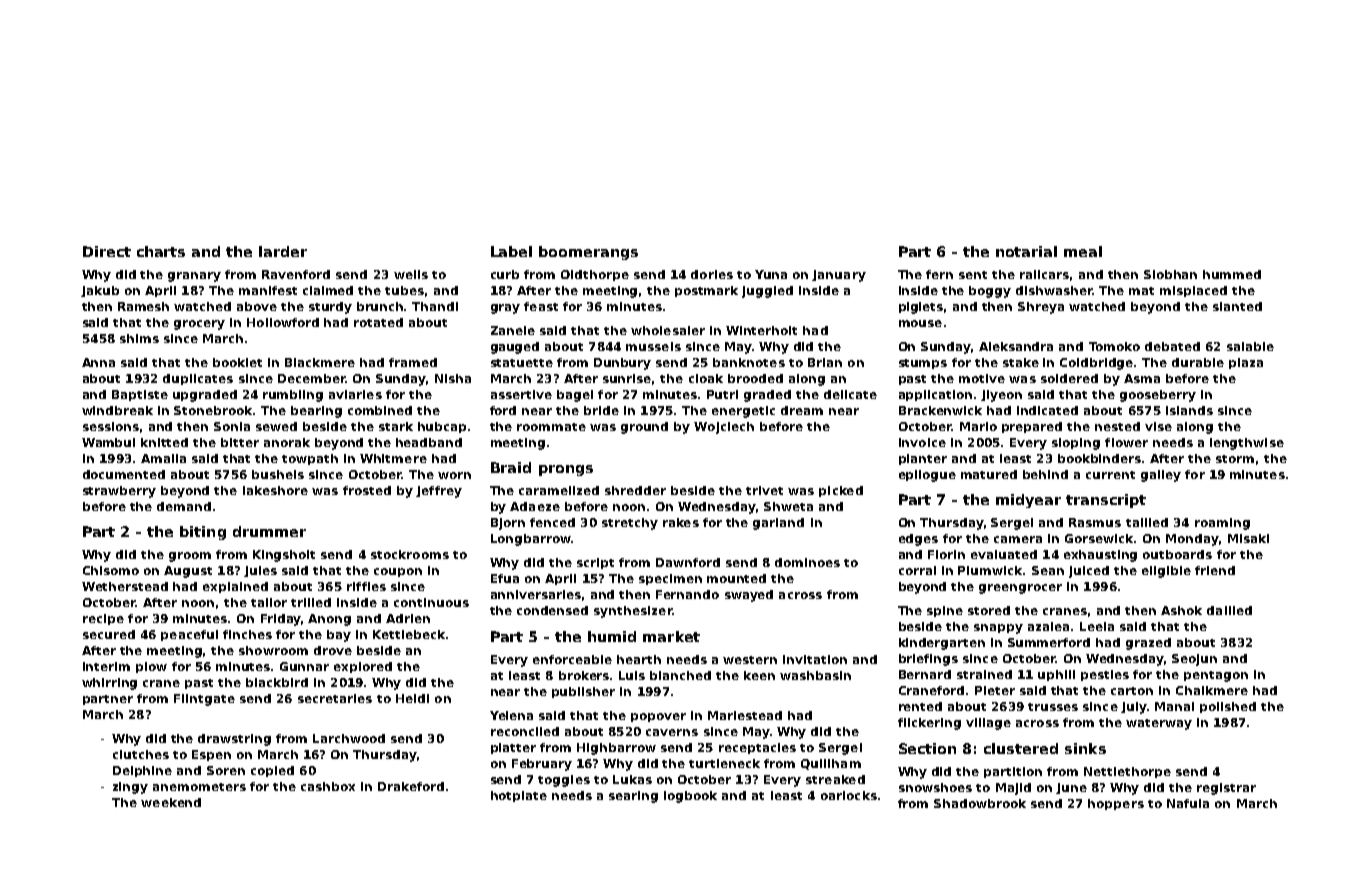  I want to click on Nettlethorpe, so click(1127, 772).
